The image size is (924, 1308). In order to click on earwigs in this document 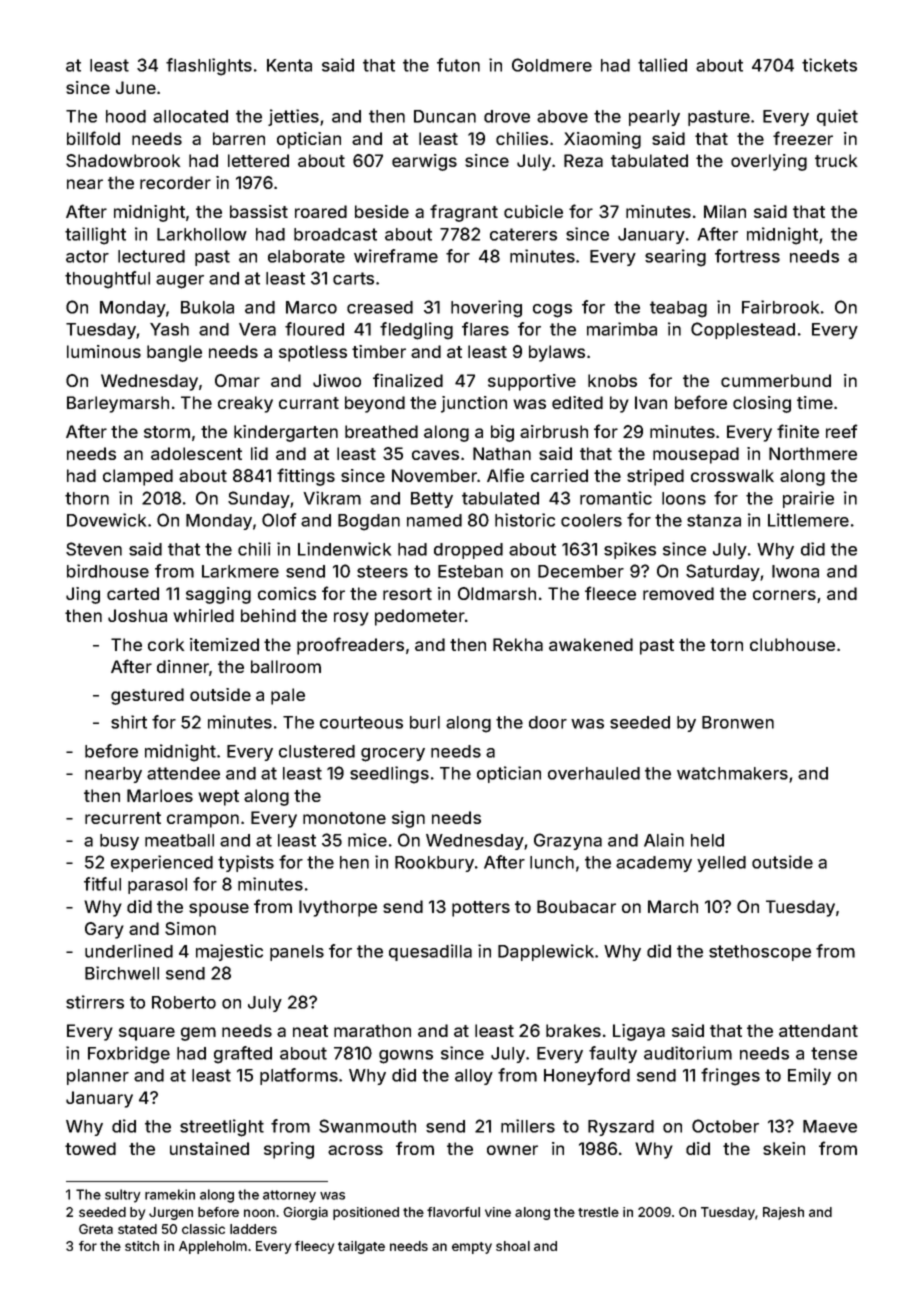, I will do `click(424, 162)`.
